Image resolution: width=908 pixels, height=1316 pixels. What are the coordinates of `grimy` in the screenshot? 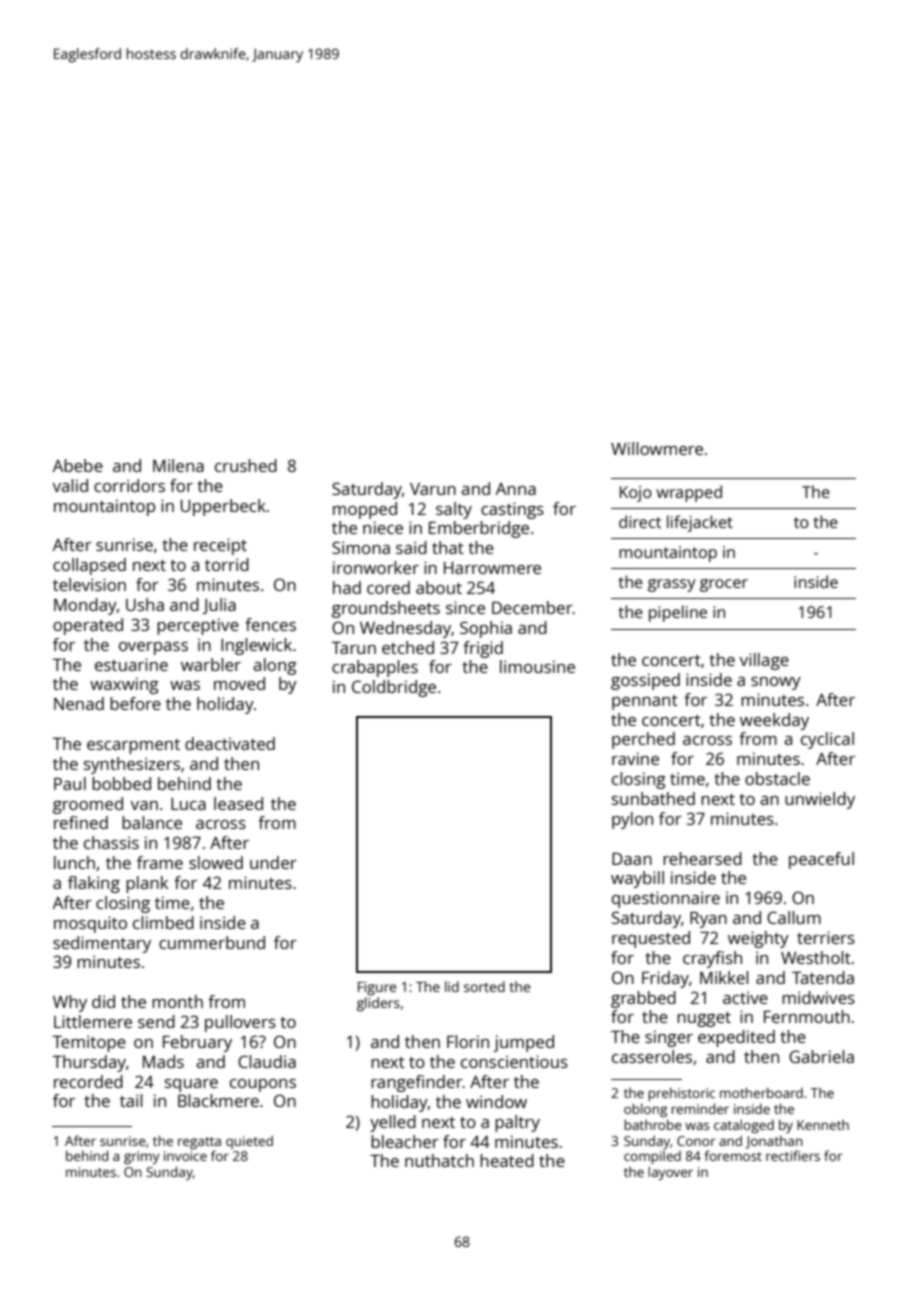 It's located at (142, 1157).
